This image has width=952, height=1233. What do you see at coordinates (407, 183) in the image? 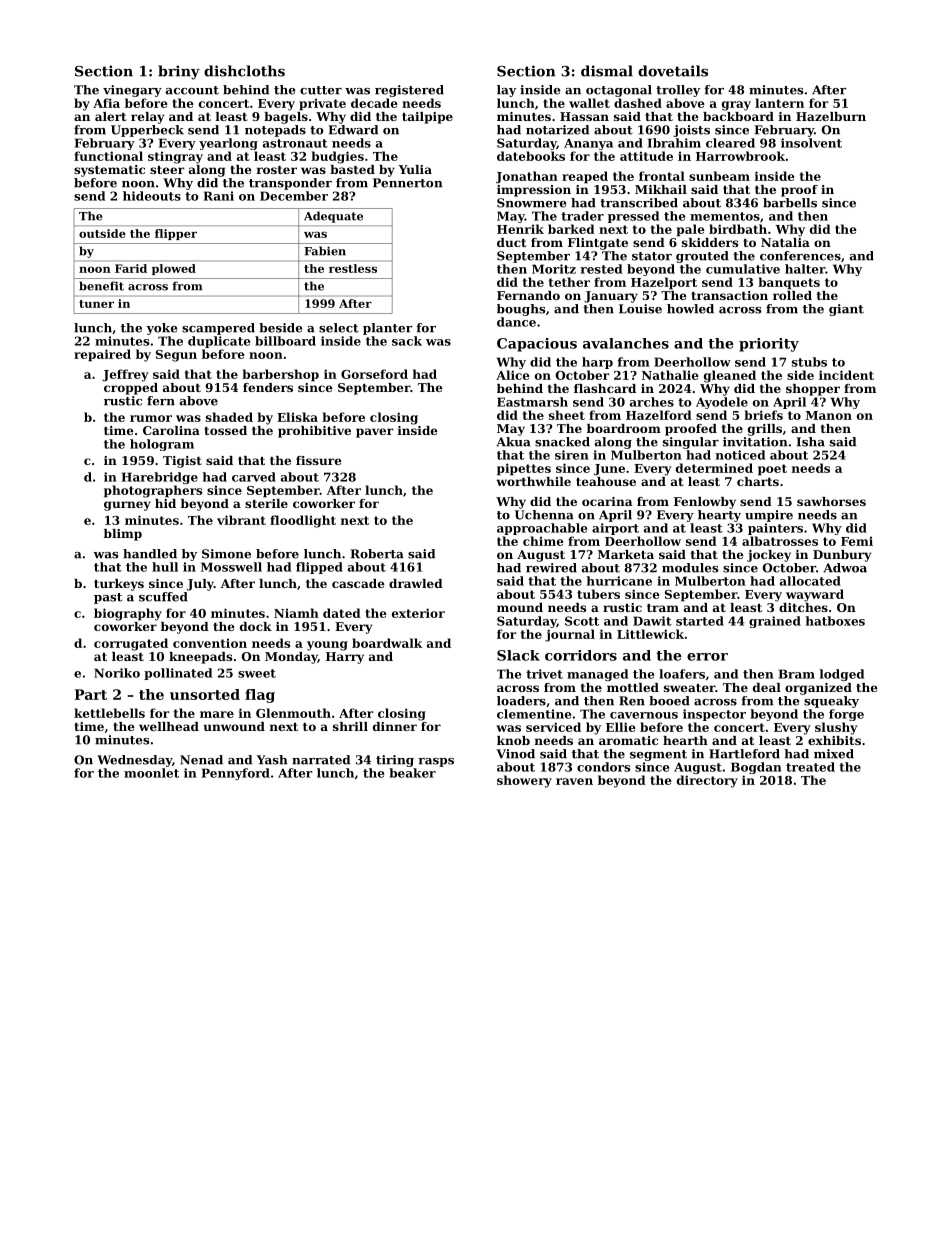
I see `Pennerton` at bounding box center [407, 183].
